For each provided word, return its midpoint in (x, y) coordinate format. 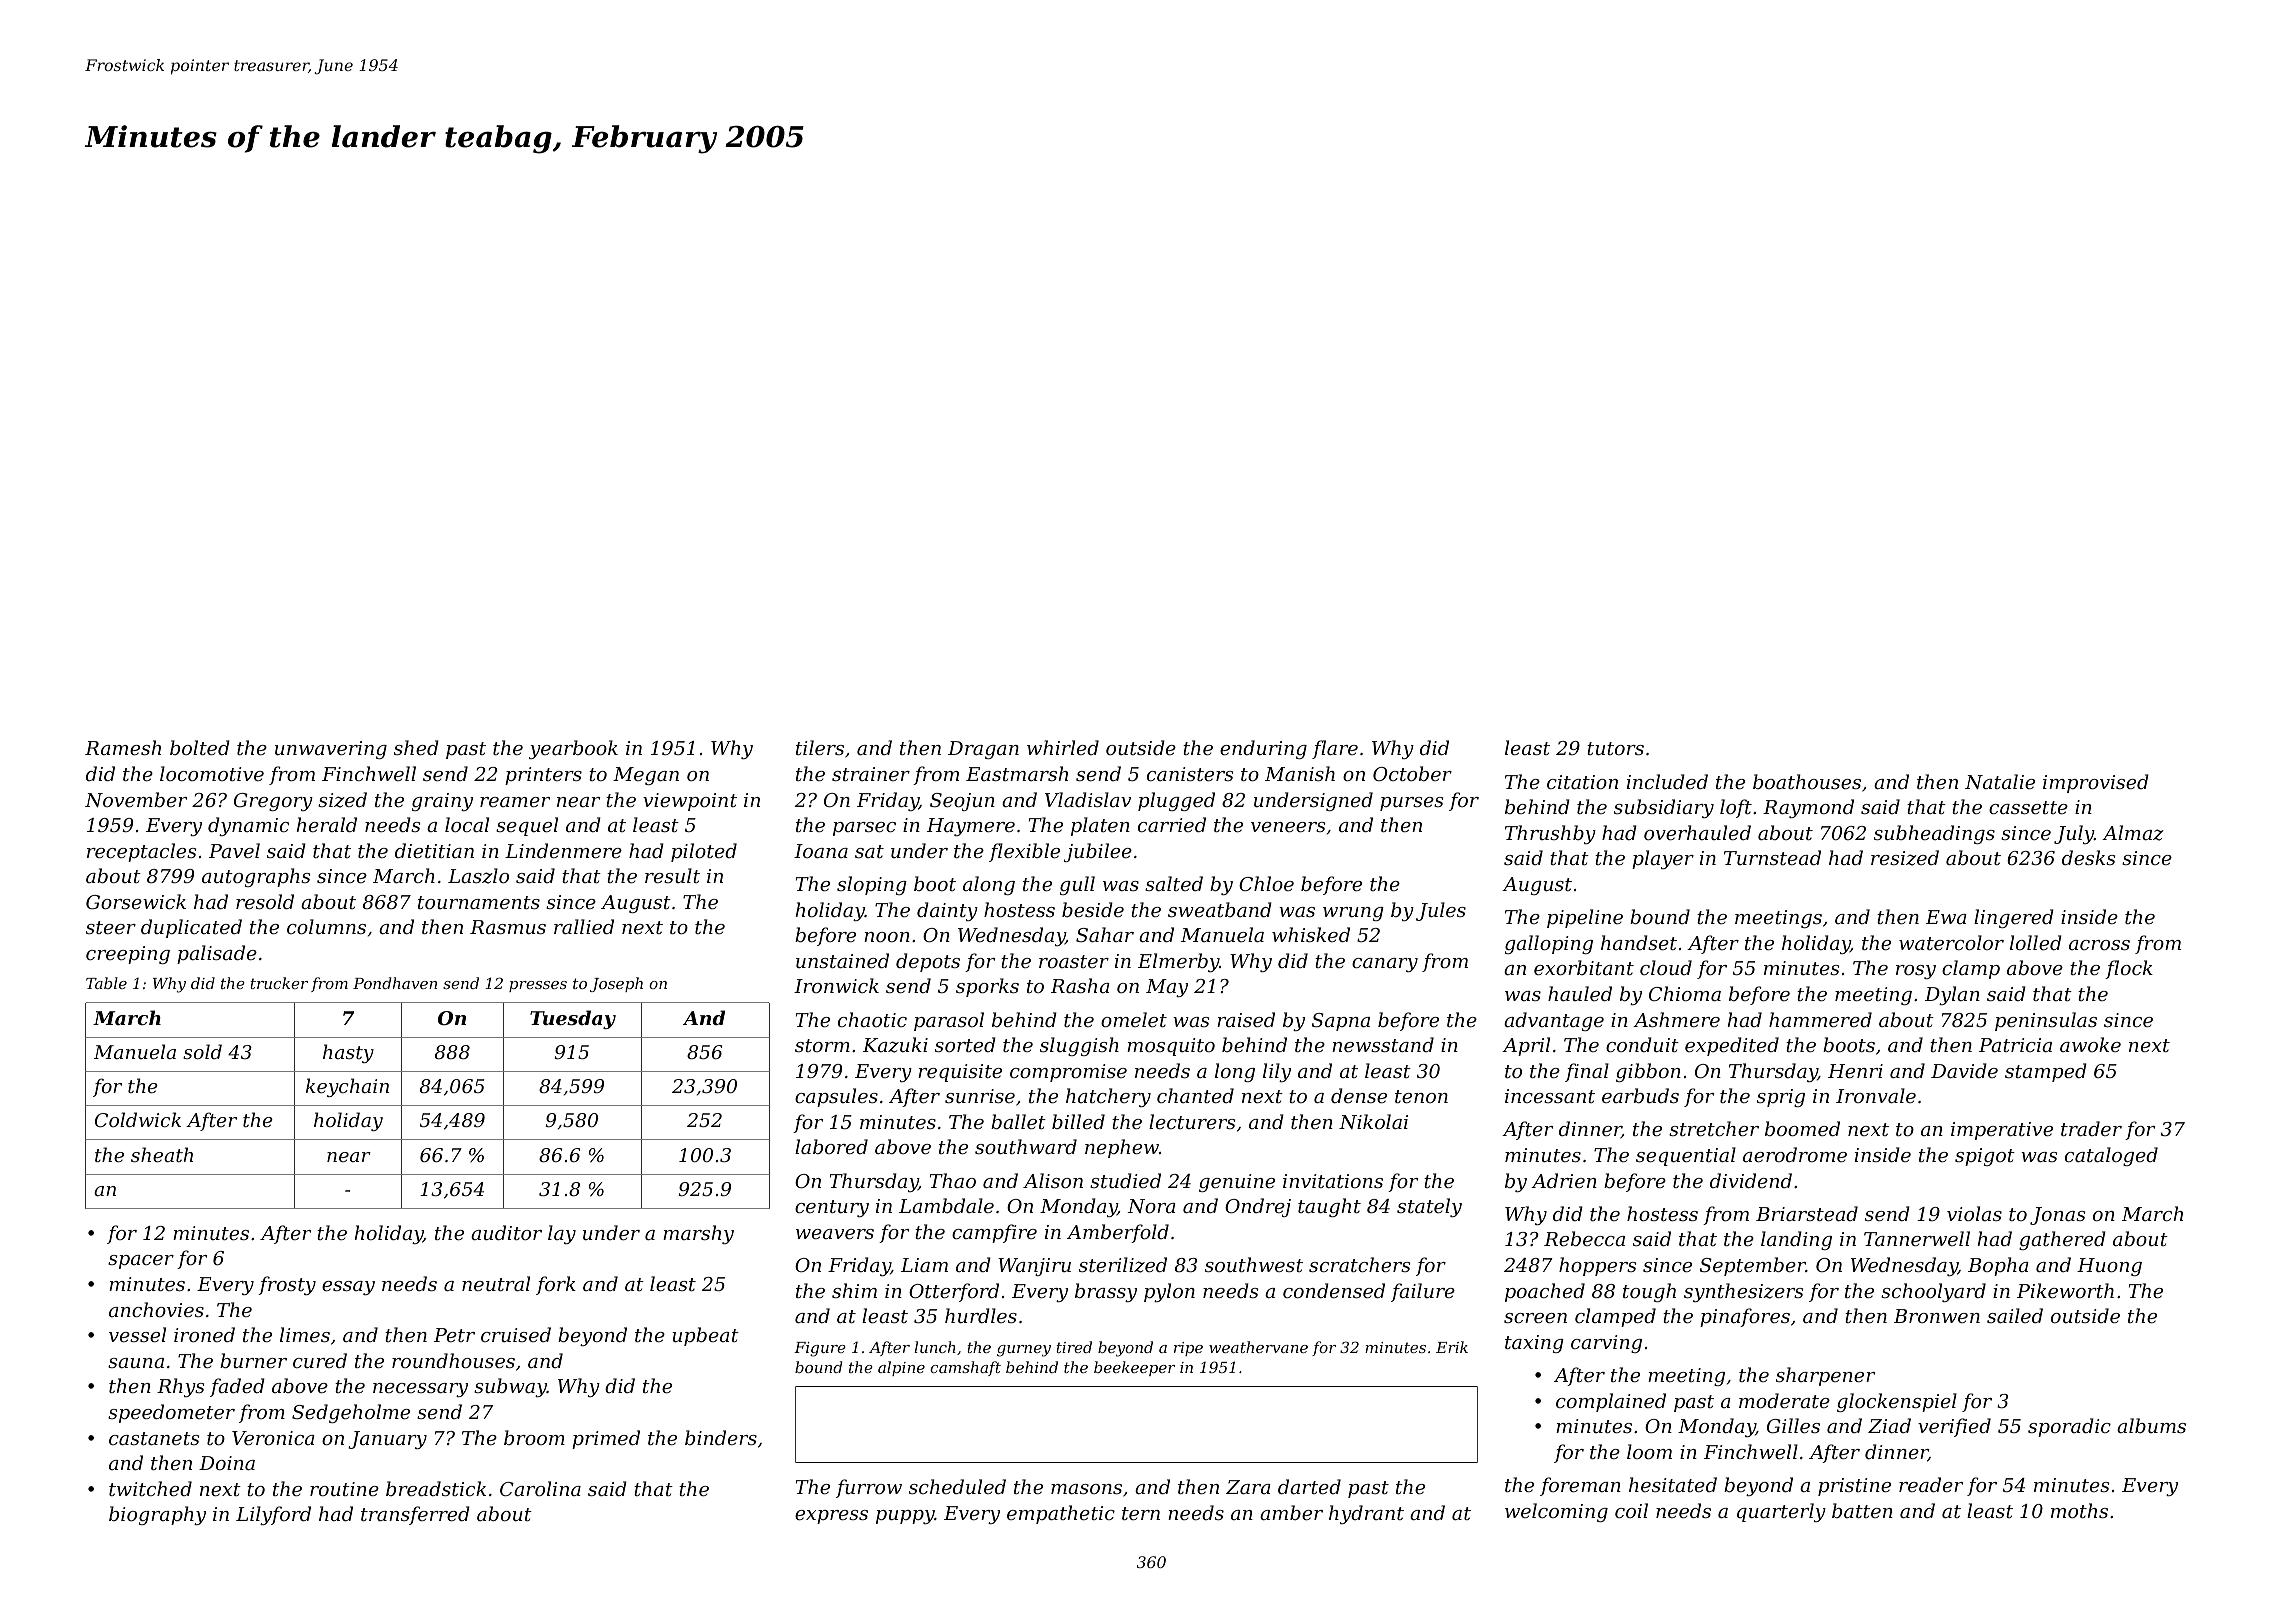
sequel (527, 826)
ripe (1188, 1349)
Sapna (1341, 1022)
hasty (348, 1053)
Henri (1855, 1071)
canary (1385, 965)
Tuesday (573, 1019)
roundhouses (453, 1360)
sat (869, 851)
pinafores (1745, 1317)
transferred (415, 1515)
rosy (1916, 972)
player (1663, 859)
